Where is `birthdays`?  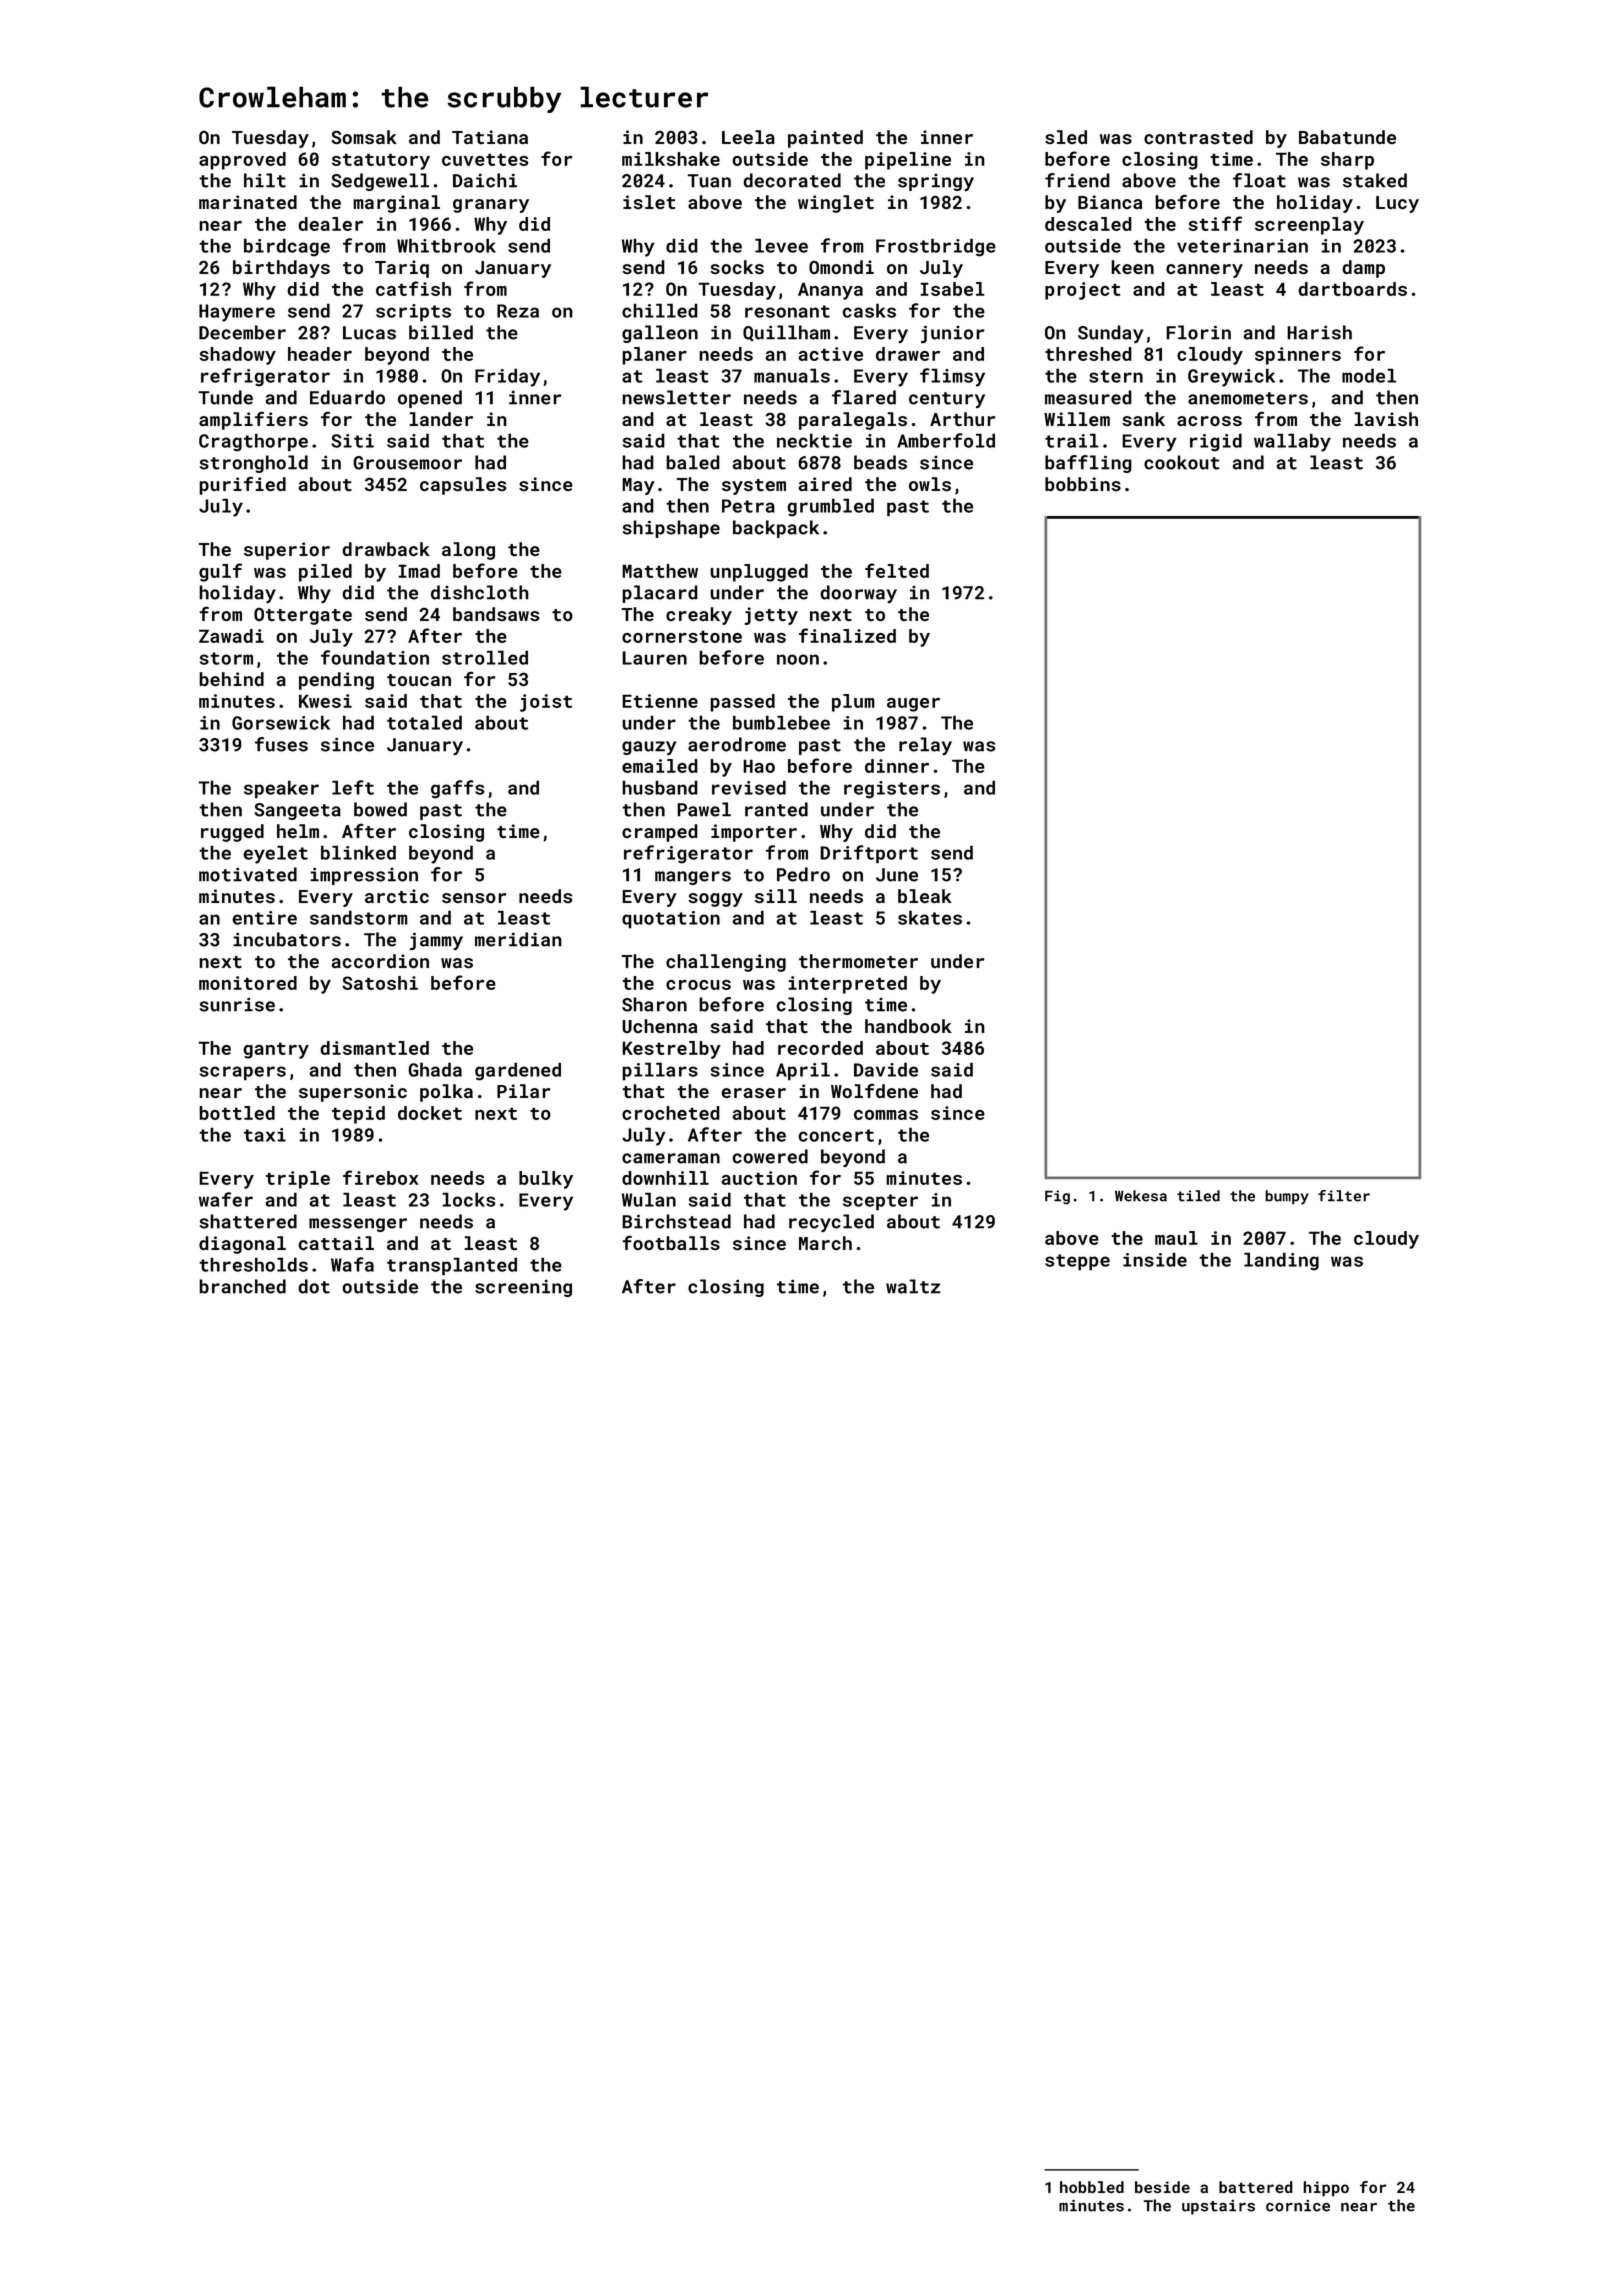 birthdays is located at coordinates (281, 269).
